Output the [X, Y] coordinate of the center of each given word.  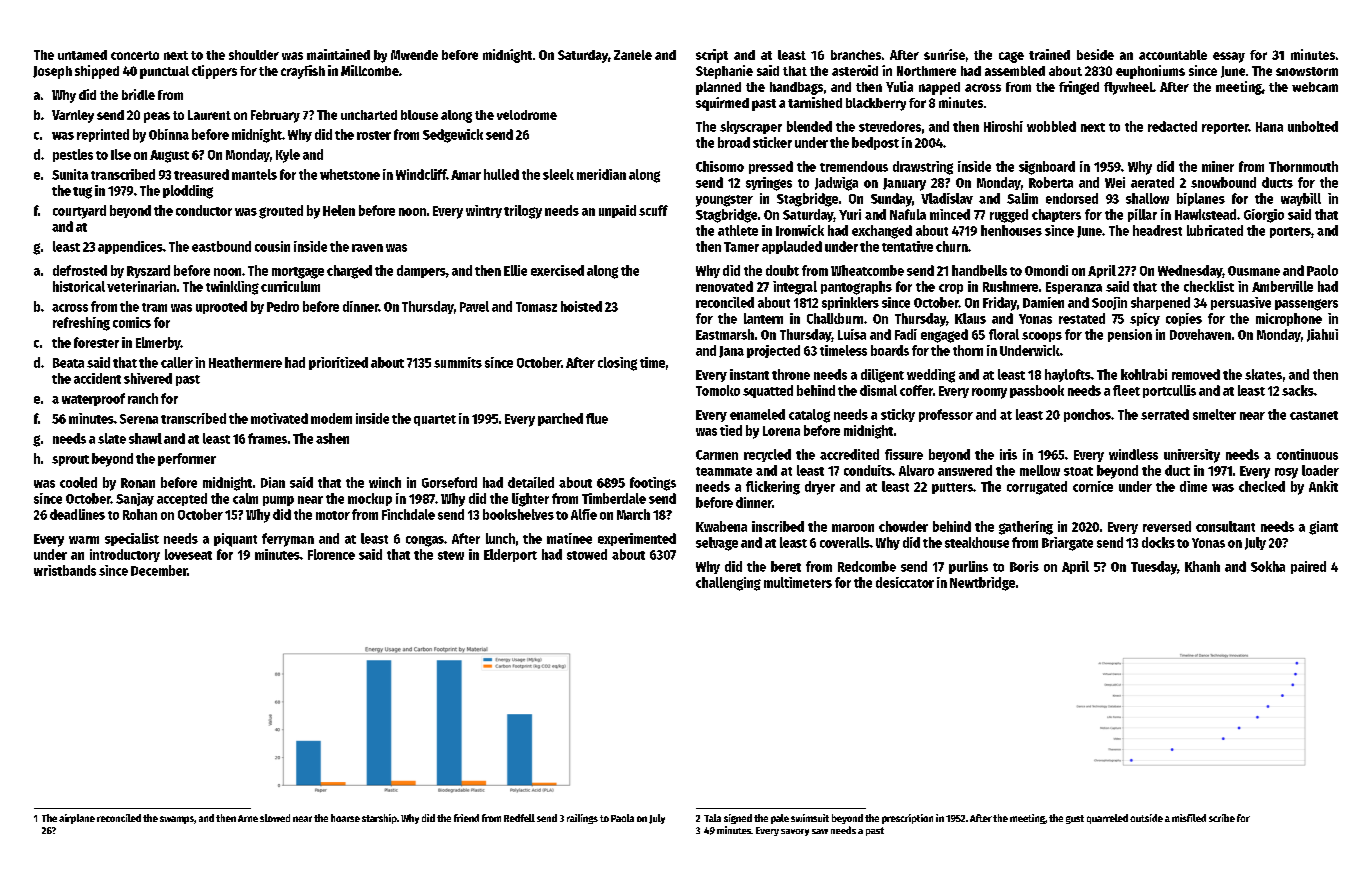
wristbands [65, 570]
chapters [1056, 215]
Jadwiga [836, 184]
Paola [622, 818]
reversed [1167, 526]
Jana [731, 352]
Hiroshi [1003, 126]
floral [1004, 334]
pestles [73, 155]
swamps [177, 820]
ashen [332, 438]
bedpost [875, 143]
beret [786, 566]
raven [367, 248]
